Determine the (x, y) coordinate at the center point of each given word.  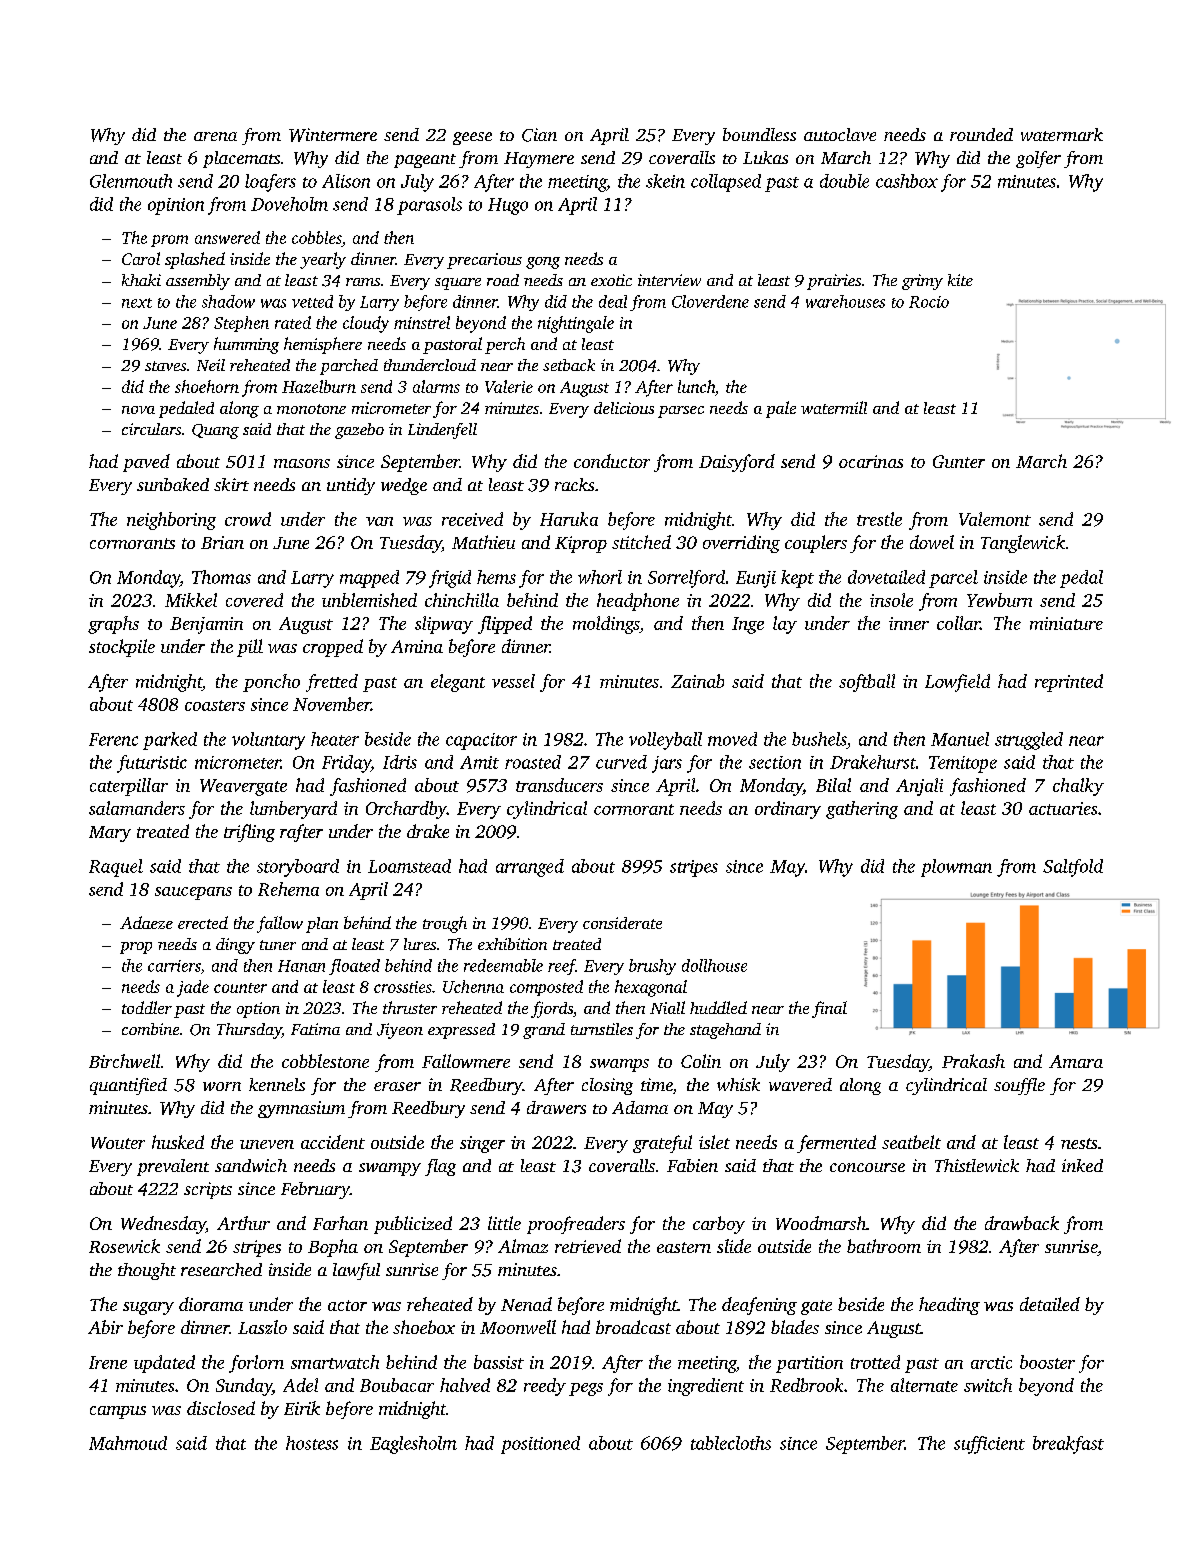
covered (254, 600)
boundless (759, 134)
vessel (513, 681)
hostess (312, 1443)
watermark (1062, 134)
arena (215, 136)
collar (958, 623)
